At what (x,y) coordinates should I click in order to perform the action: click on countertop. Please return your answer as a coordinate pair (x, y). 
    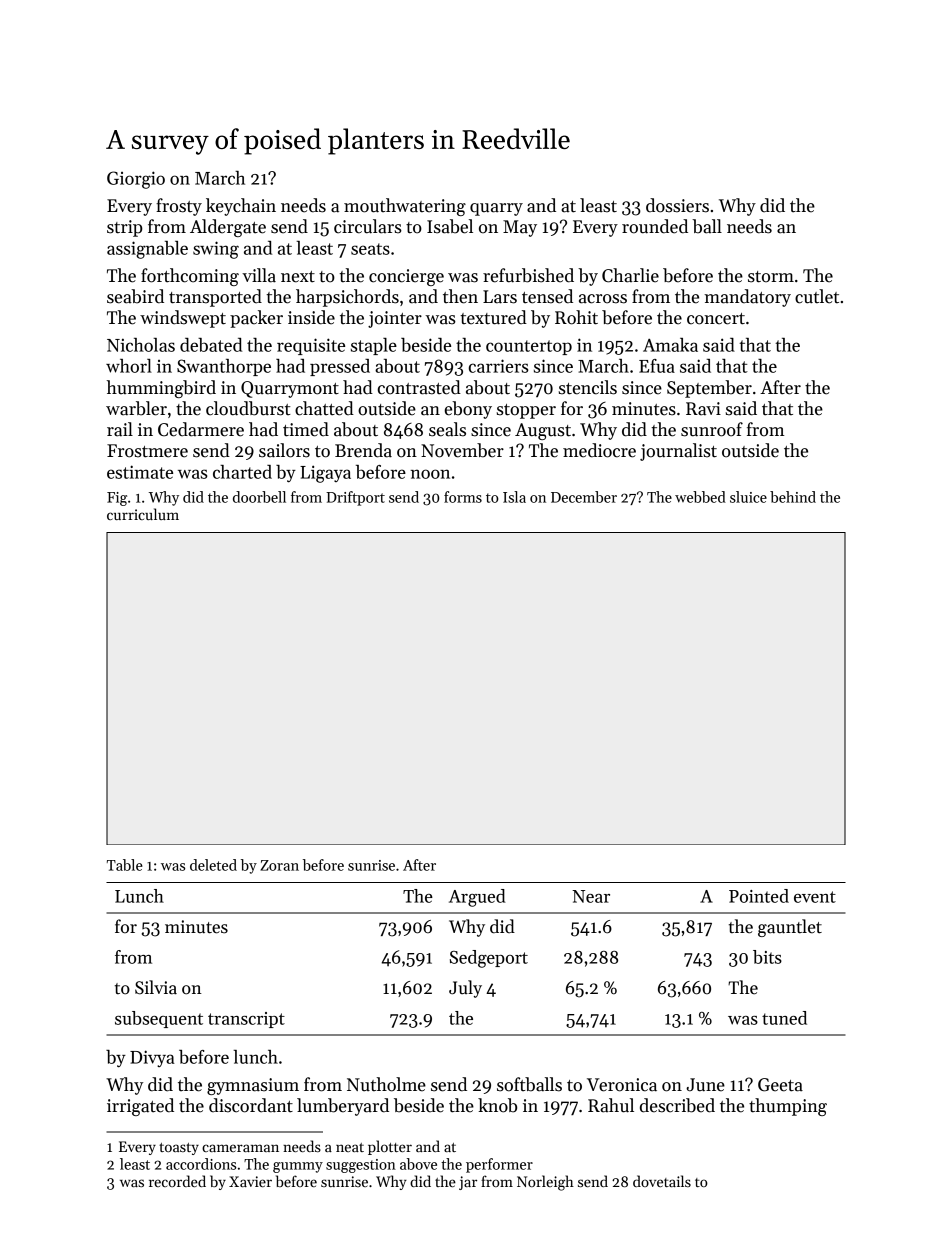
    Looking at the image, I should click on (529, 347).
